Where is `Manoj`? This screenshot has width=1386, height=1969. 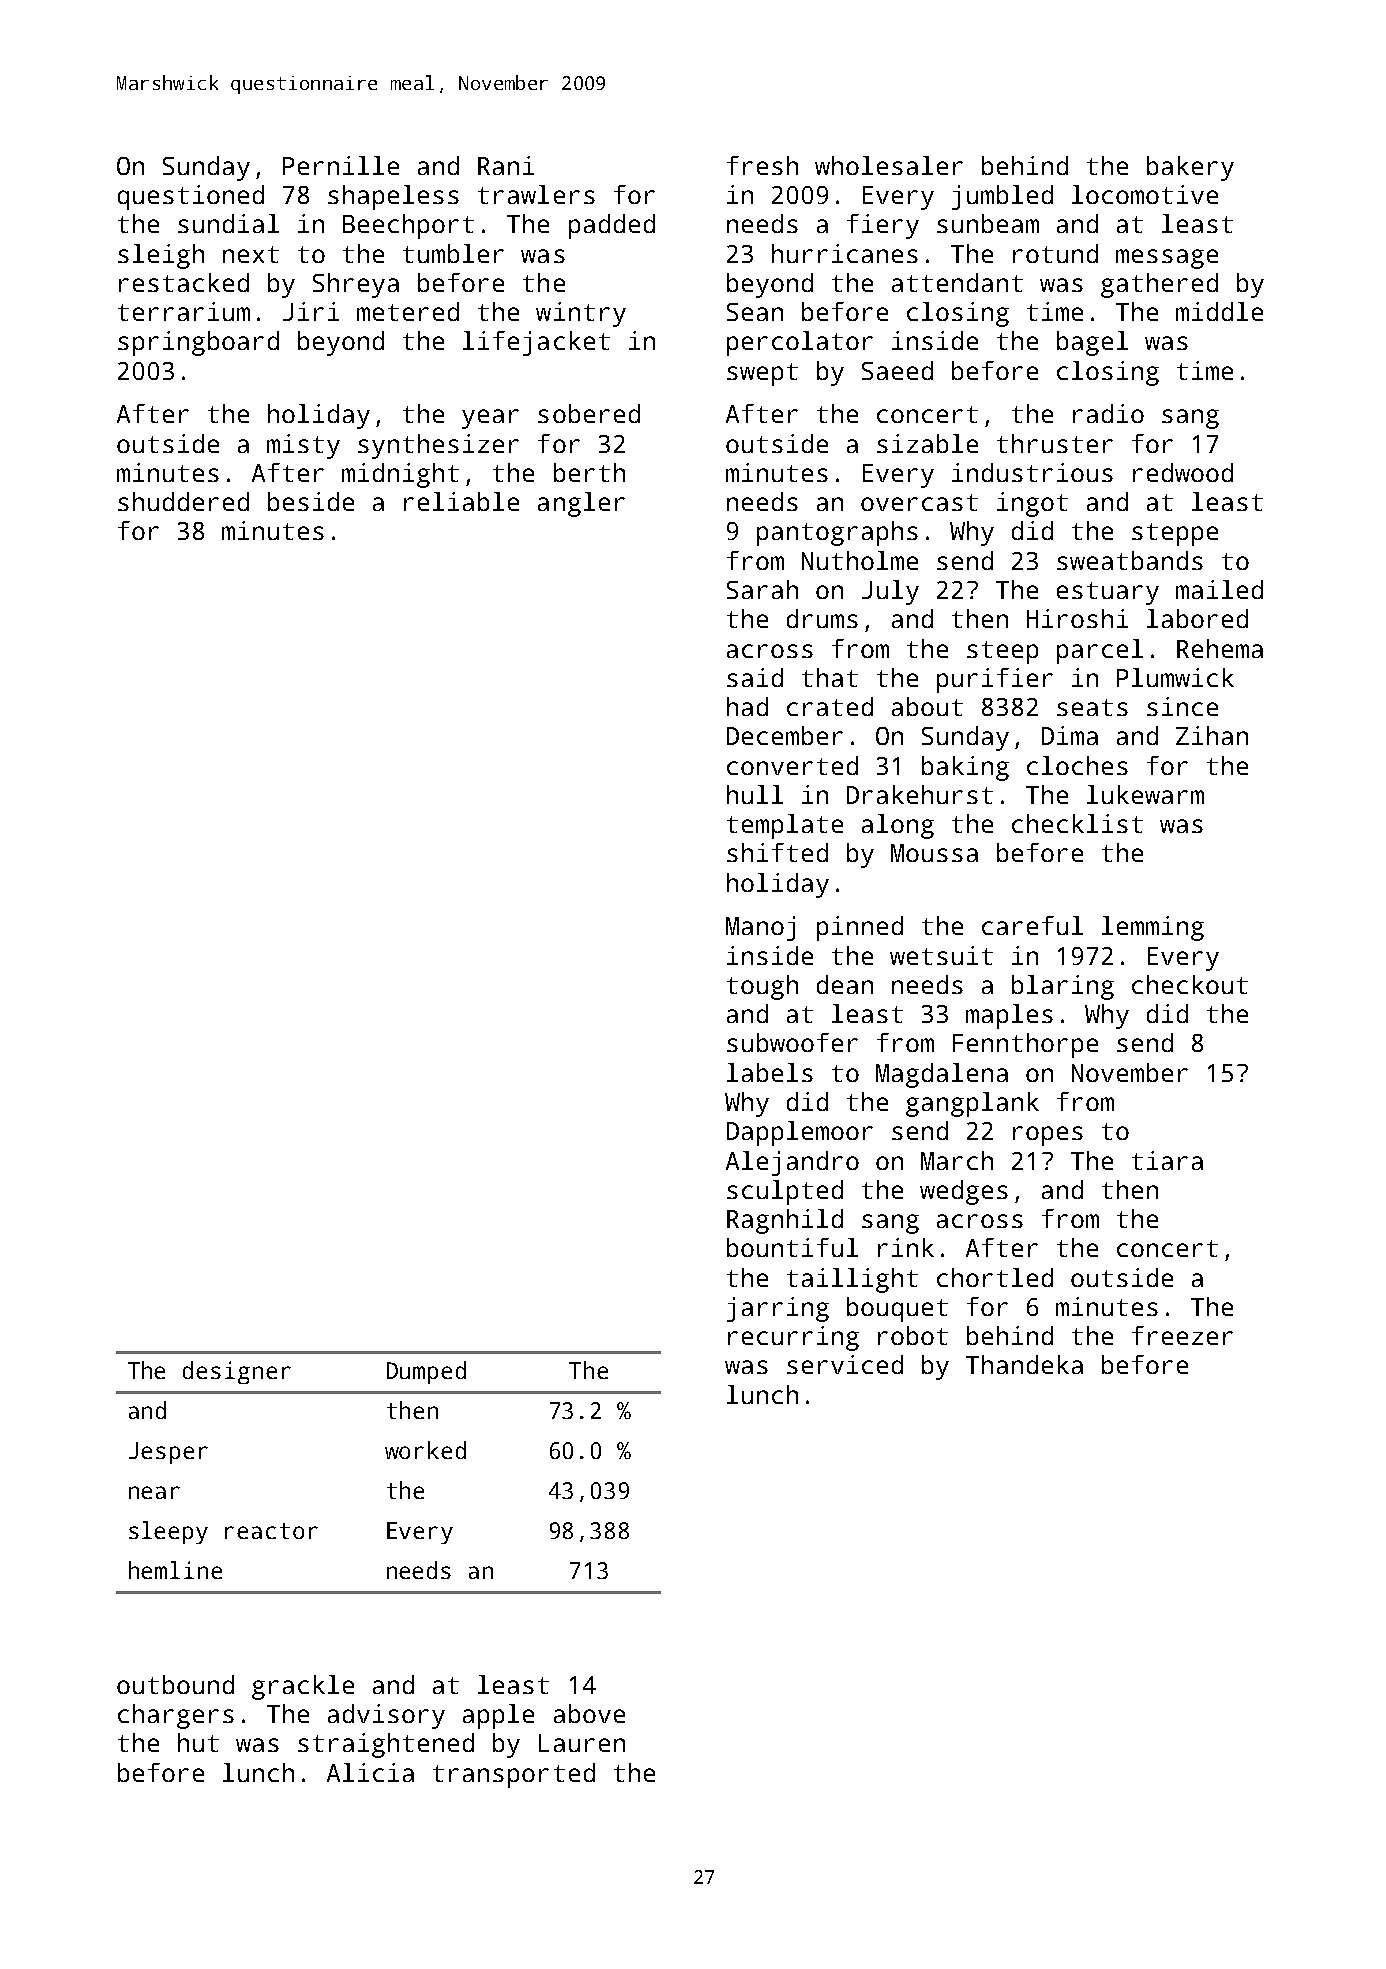 Manoj is located at coordinates (760, 928).
